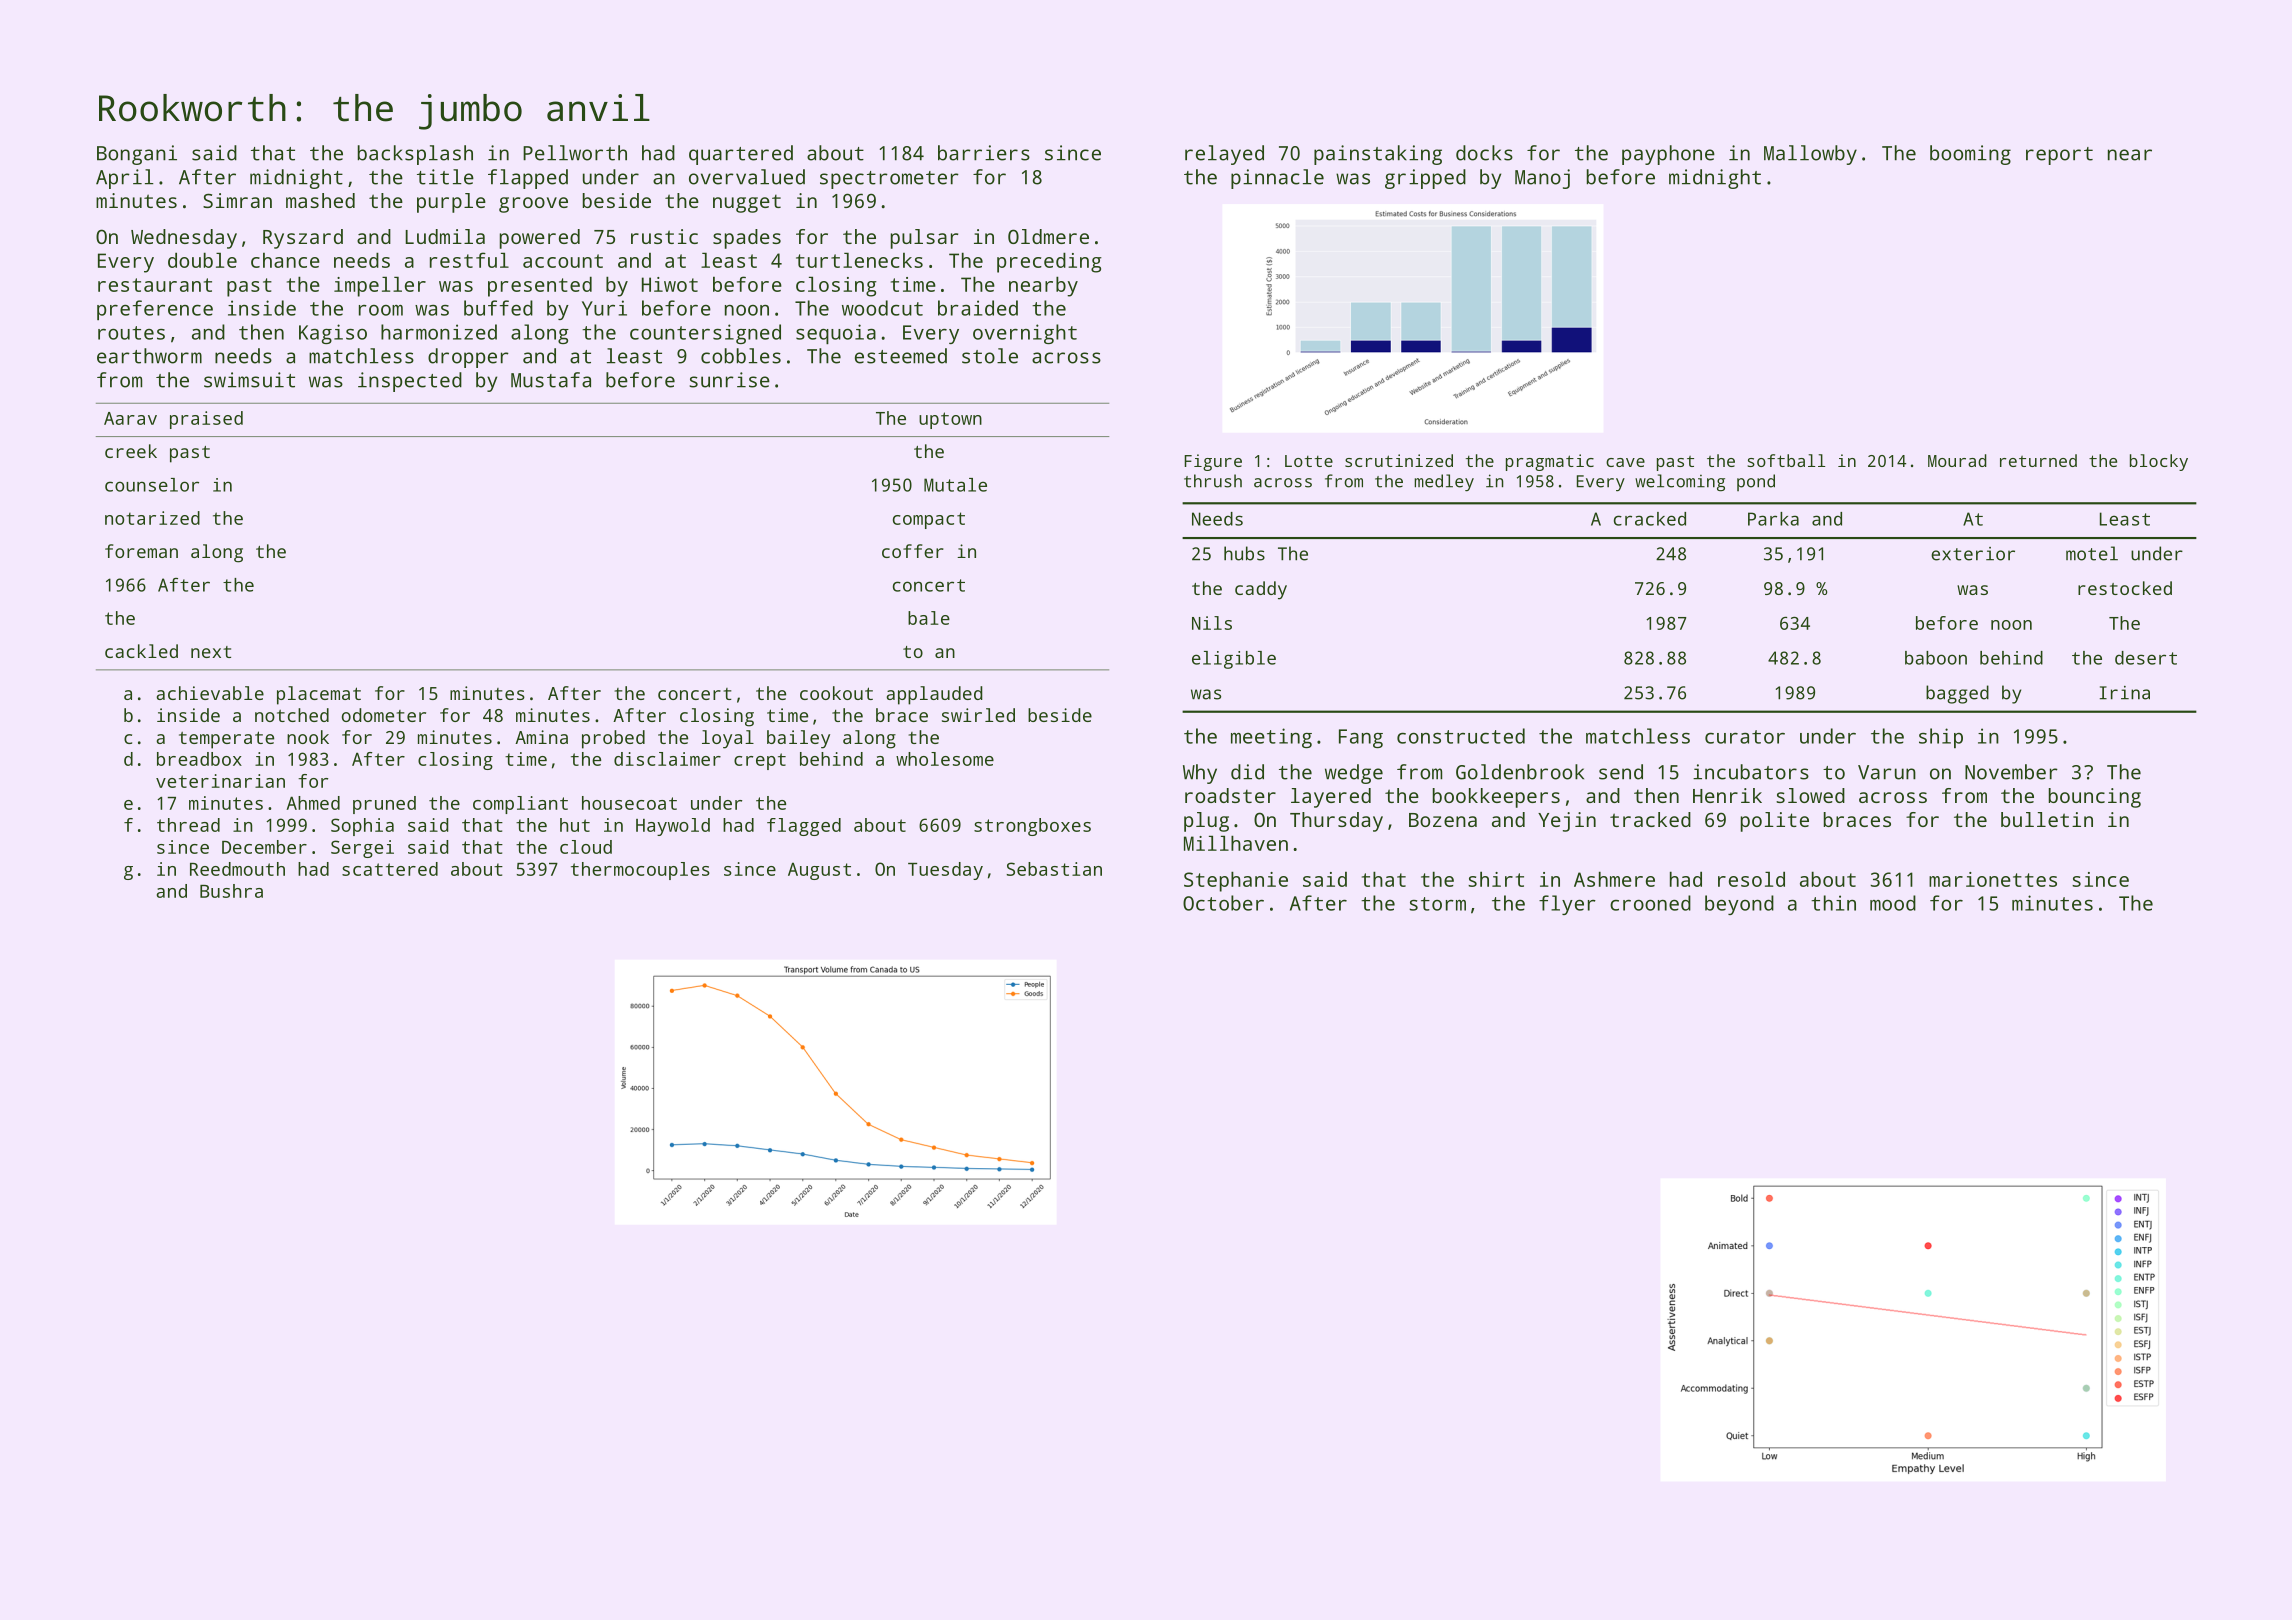 The width and height of the screenshot is (2292, 1620). What do you see at coordinates (978, 715) in the screenshot?
I see `swirled` at bounding box center [978, 715].
